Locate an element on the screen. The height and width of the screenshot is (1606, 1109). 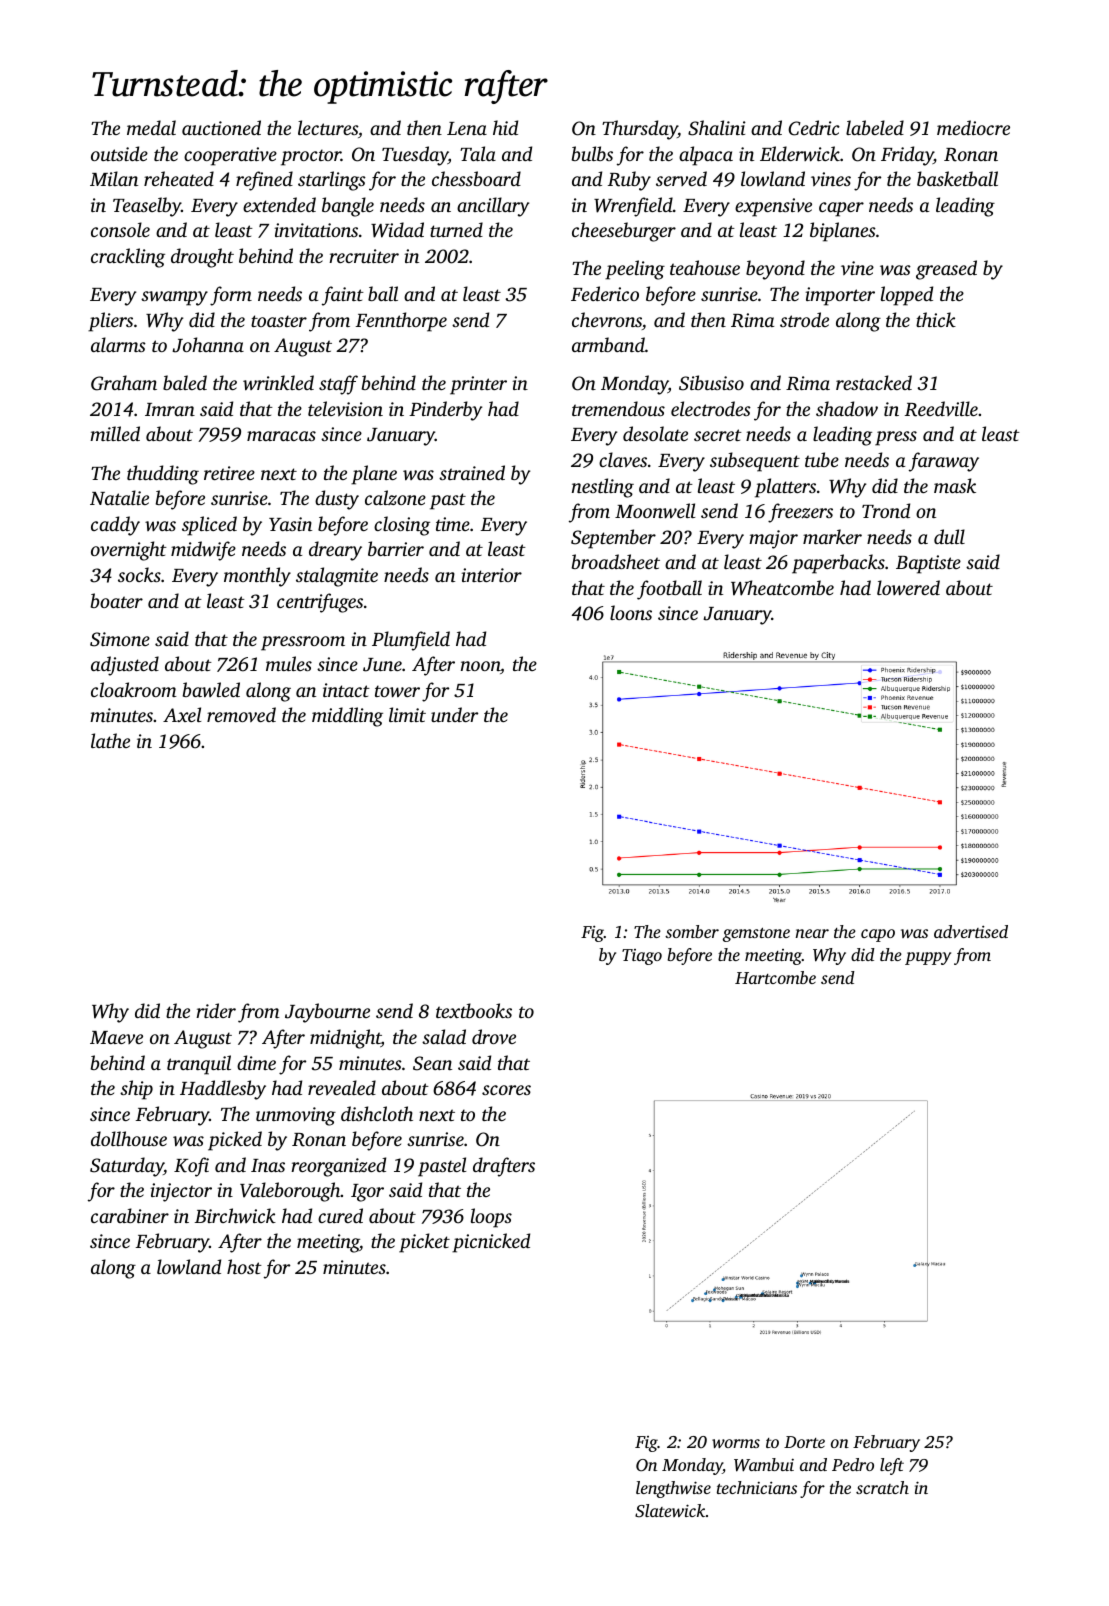
Hartcombe is located at coordinates (775, 977).
